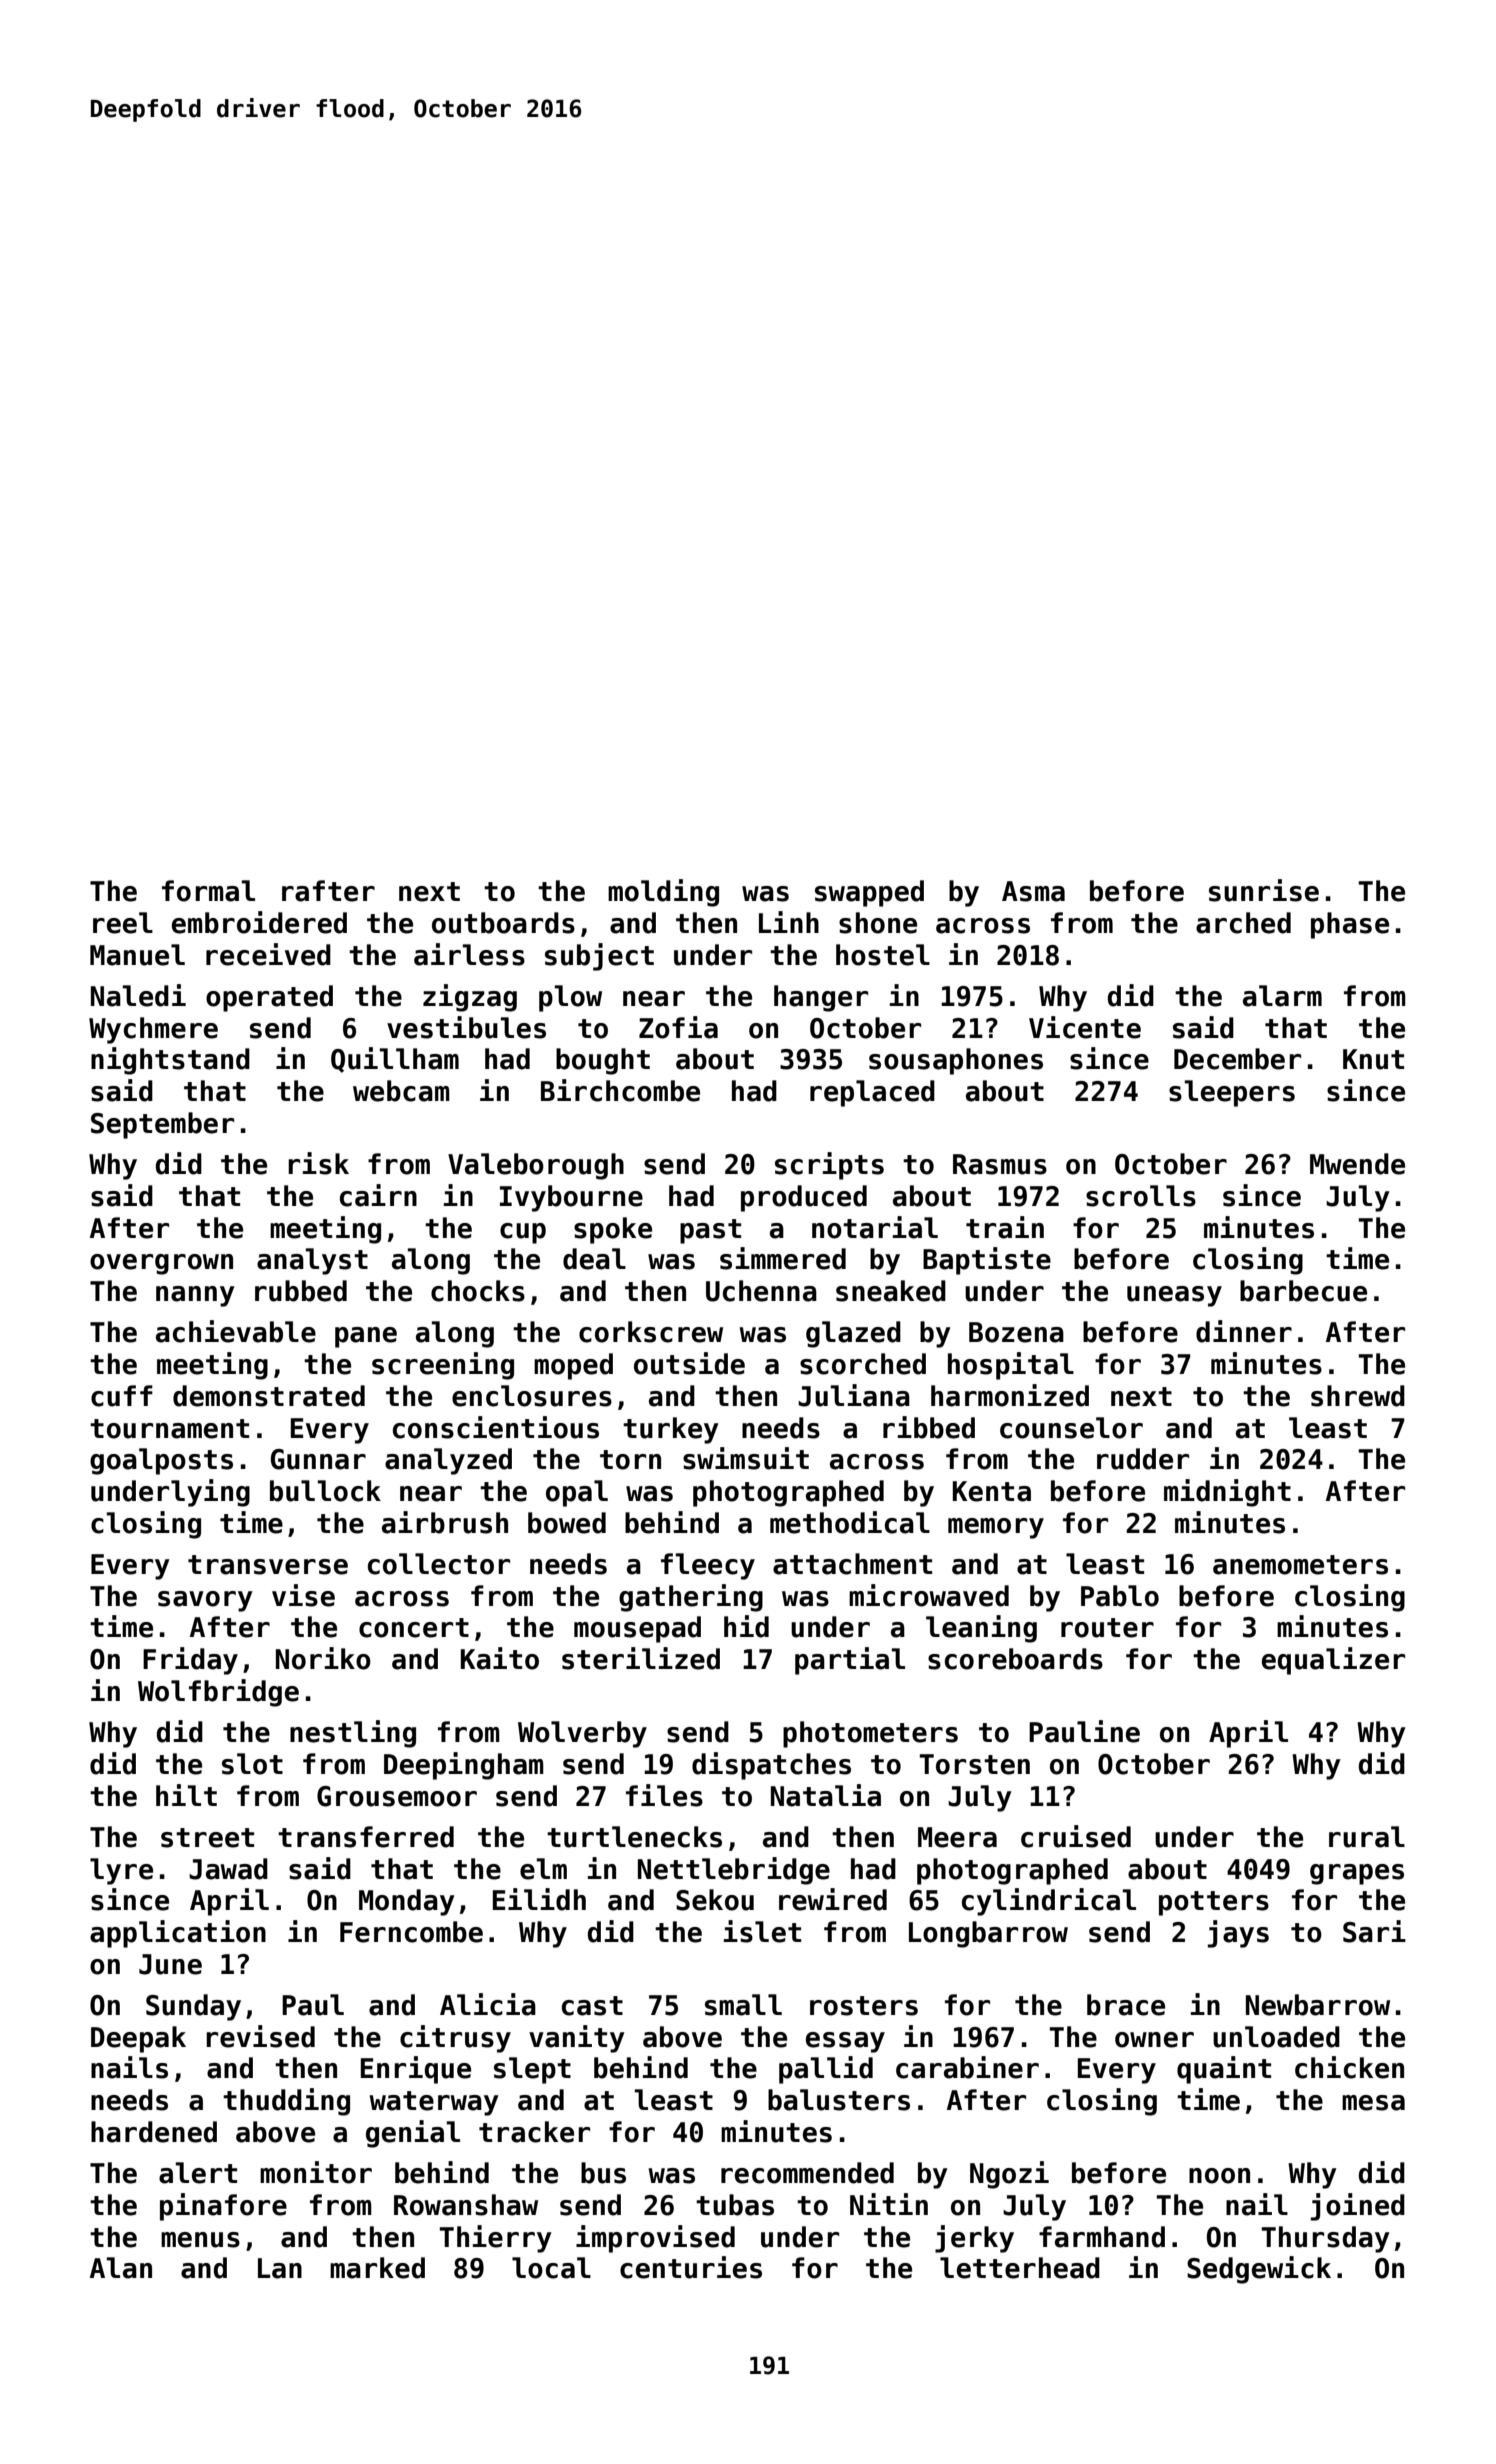  What do you see at coordinates (318, 1459) in the screenshot?
I see `Gunnar` at bounding box center [318, 1459].
